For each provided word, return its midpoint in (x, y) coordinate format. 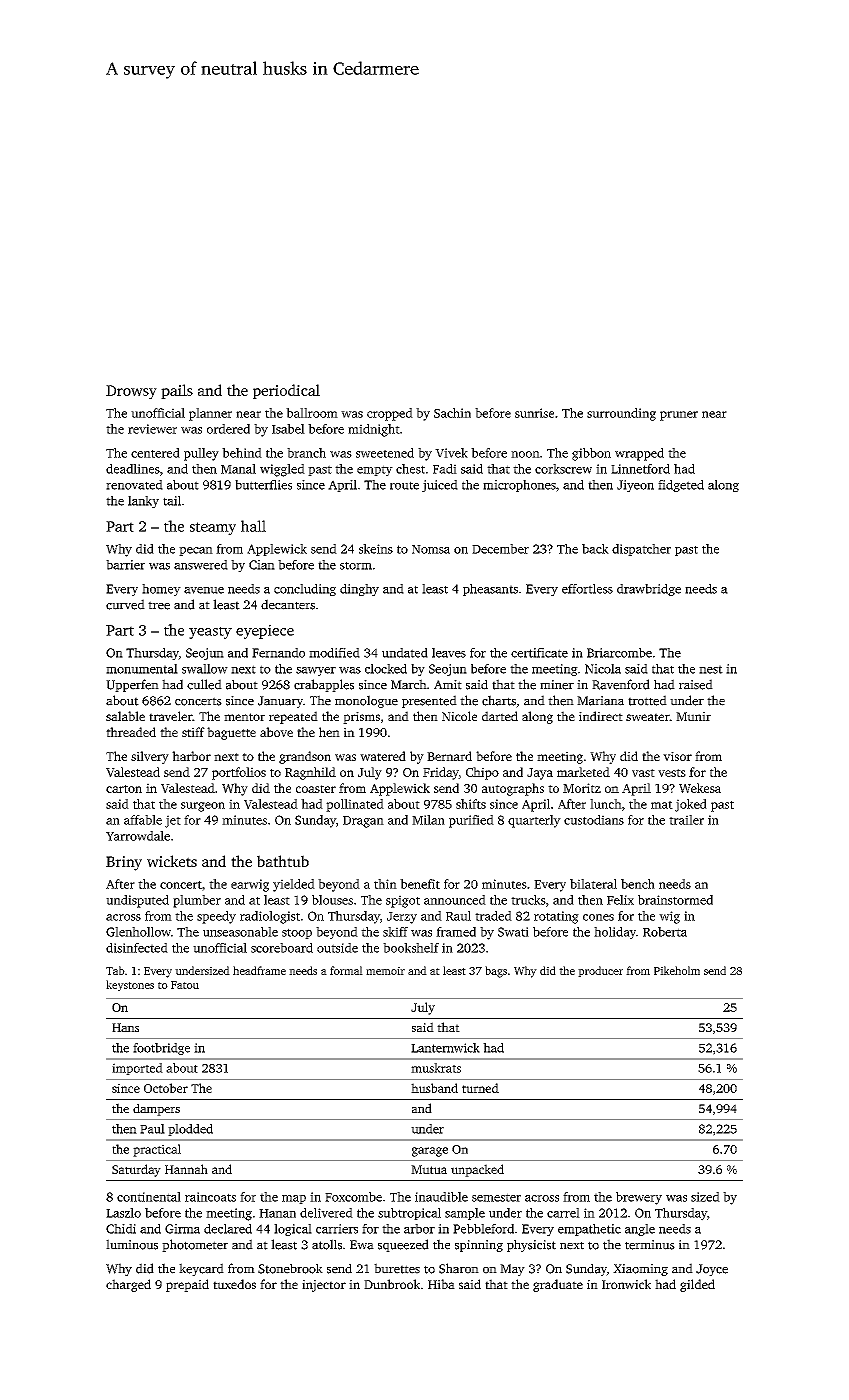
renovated (134, 485)
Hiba (441, 1284)
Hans (125, 1027)
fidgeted (681, 486)
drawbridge (649, 590)
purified (471, 821)
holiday (615, 933)
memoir (385, 971)
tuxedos (234, 1284)
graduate (558, 1285)
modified (334, 653)
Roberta (665, 932)
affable (143, 820)
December (500, 549)
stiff (193, 732)
